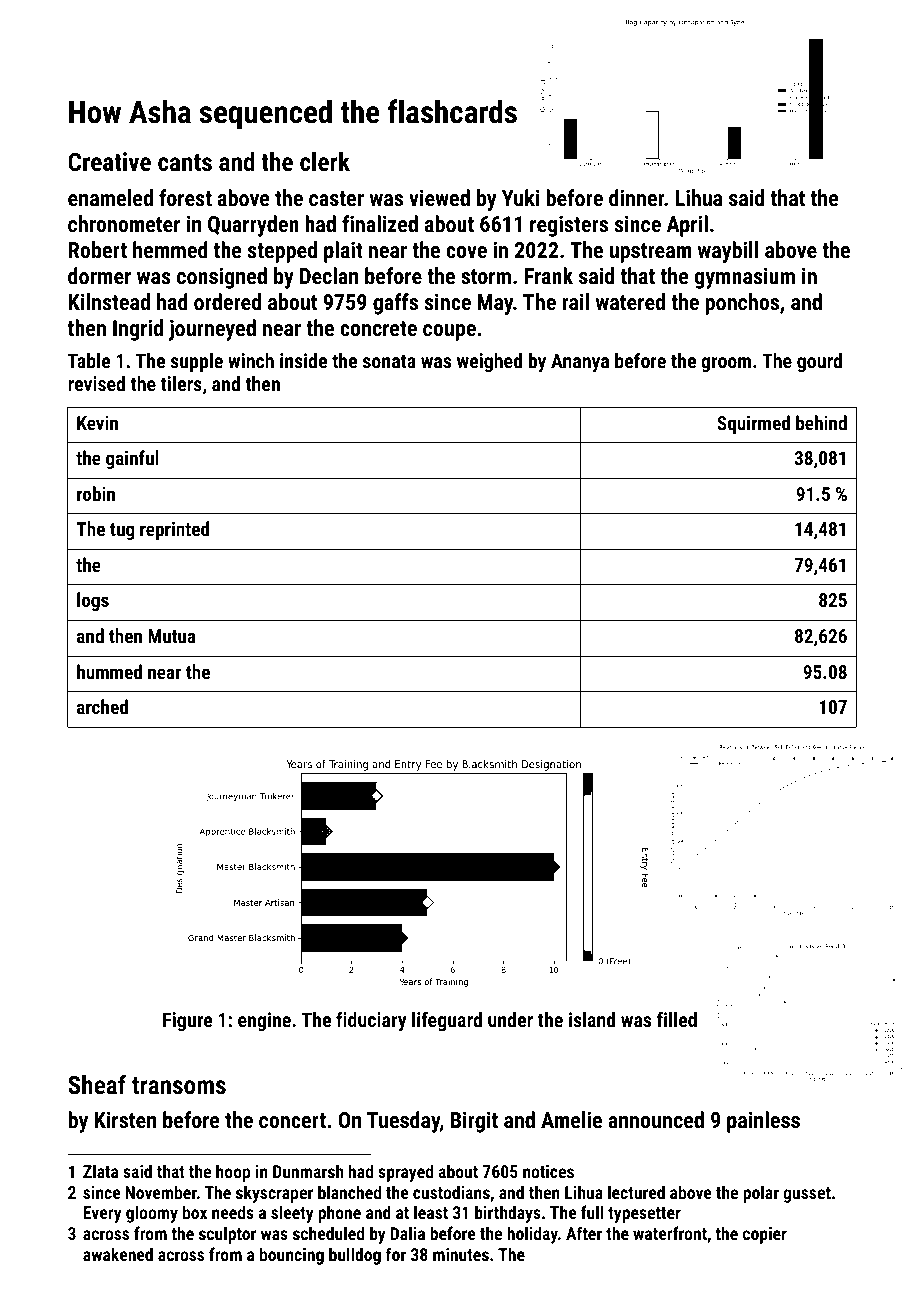 This document has width=924, height=1314. Describe the element at coordinates (753, 424) in the document. I see `Squirmed` at that location.
